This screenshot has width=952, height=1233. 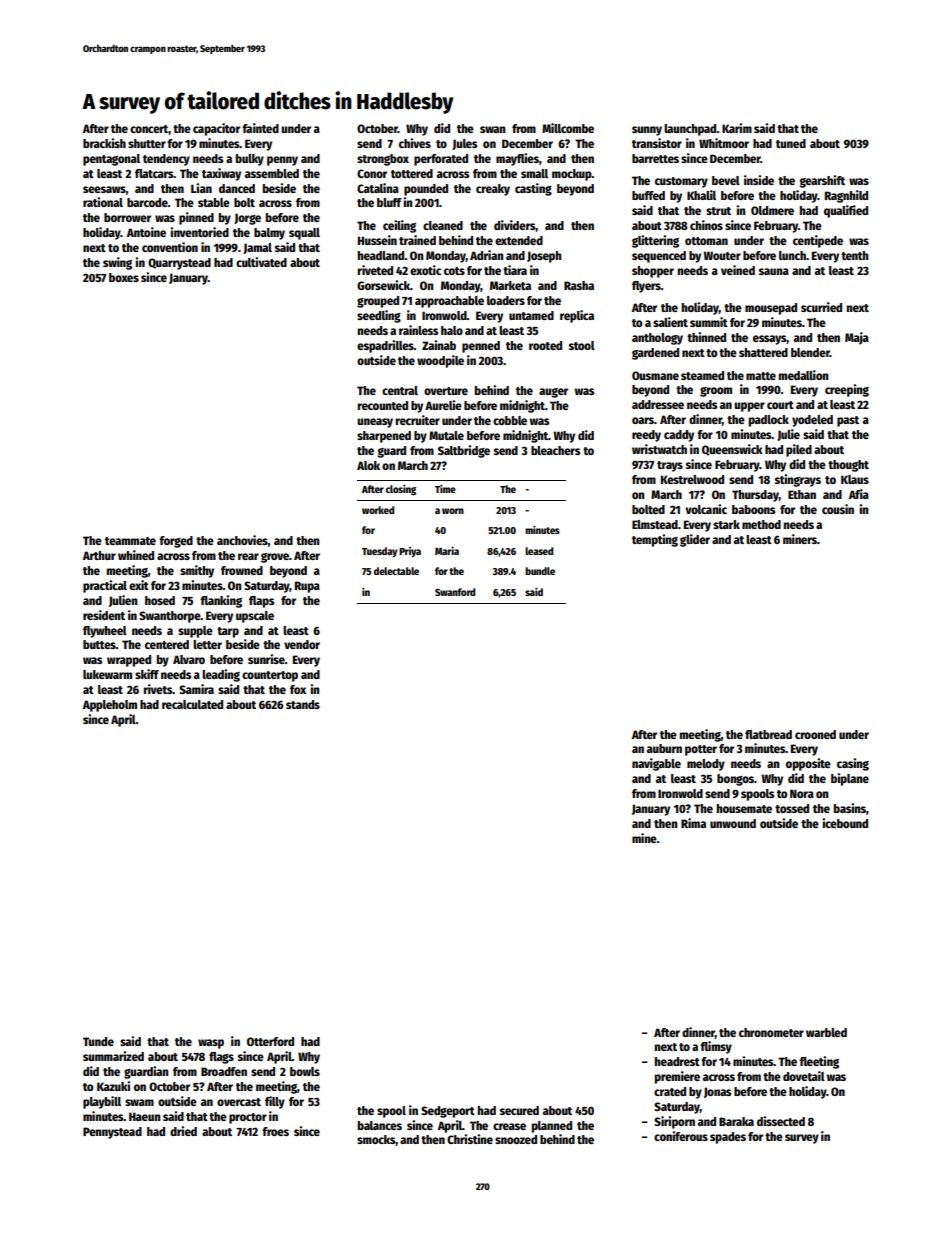 What do you see at coordinates (104, 143) in the screenshot?
I see `brackish` at bounding box center [104, 143].
